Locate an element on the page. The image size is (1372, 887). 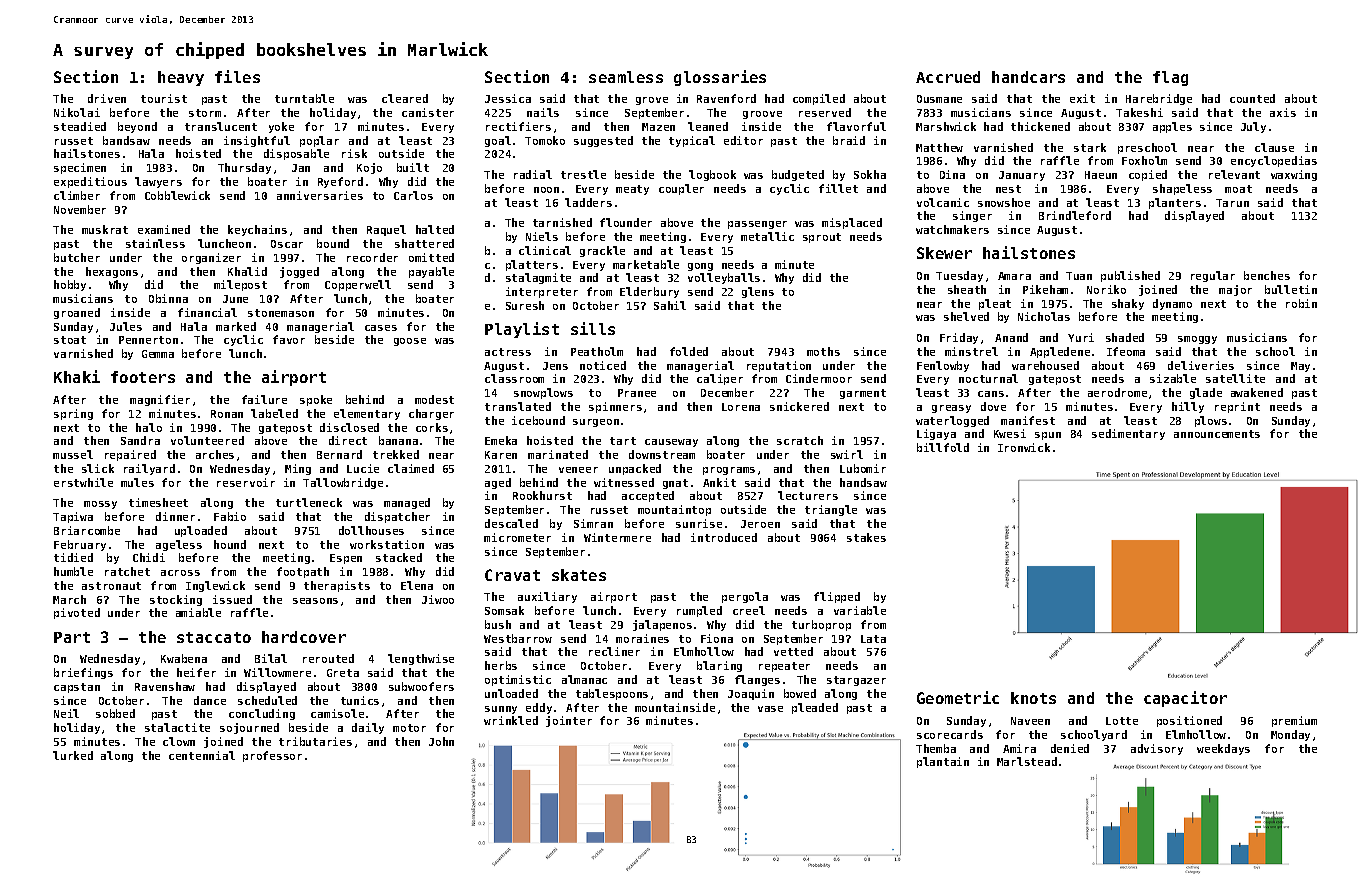
Ankit is located at coordinates (719, 482).
